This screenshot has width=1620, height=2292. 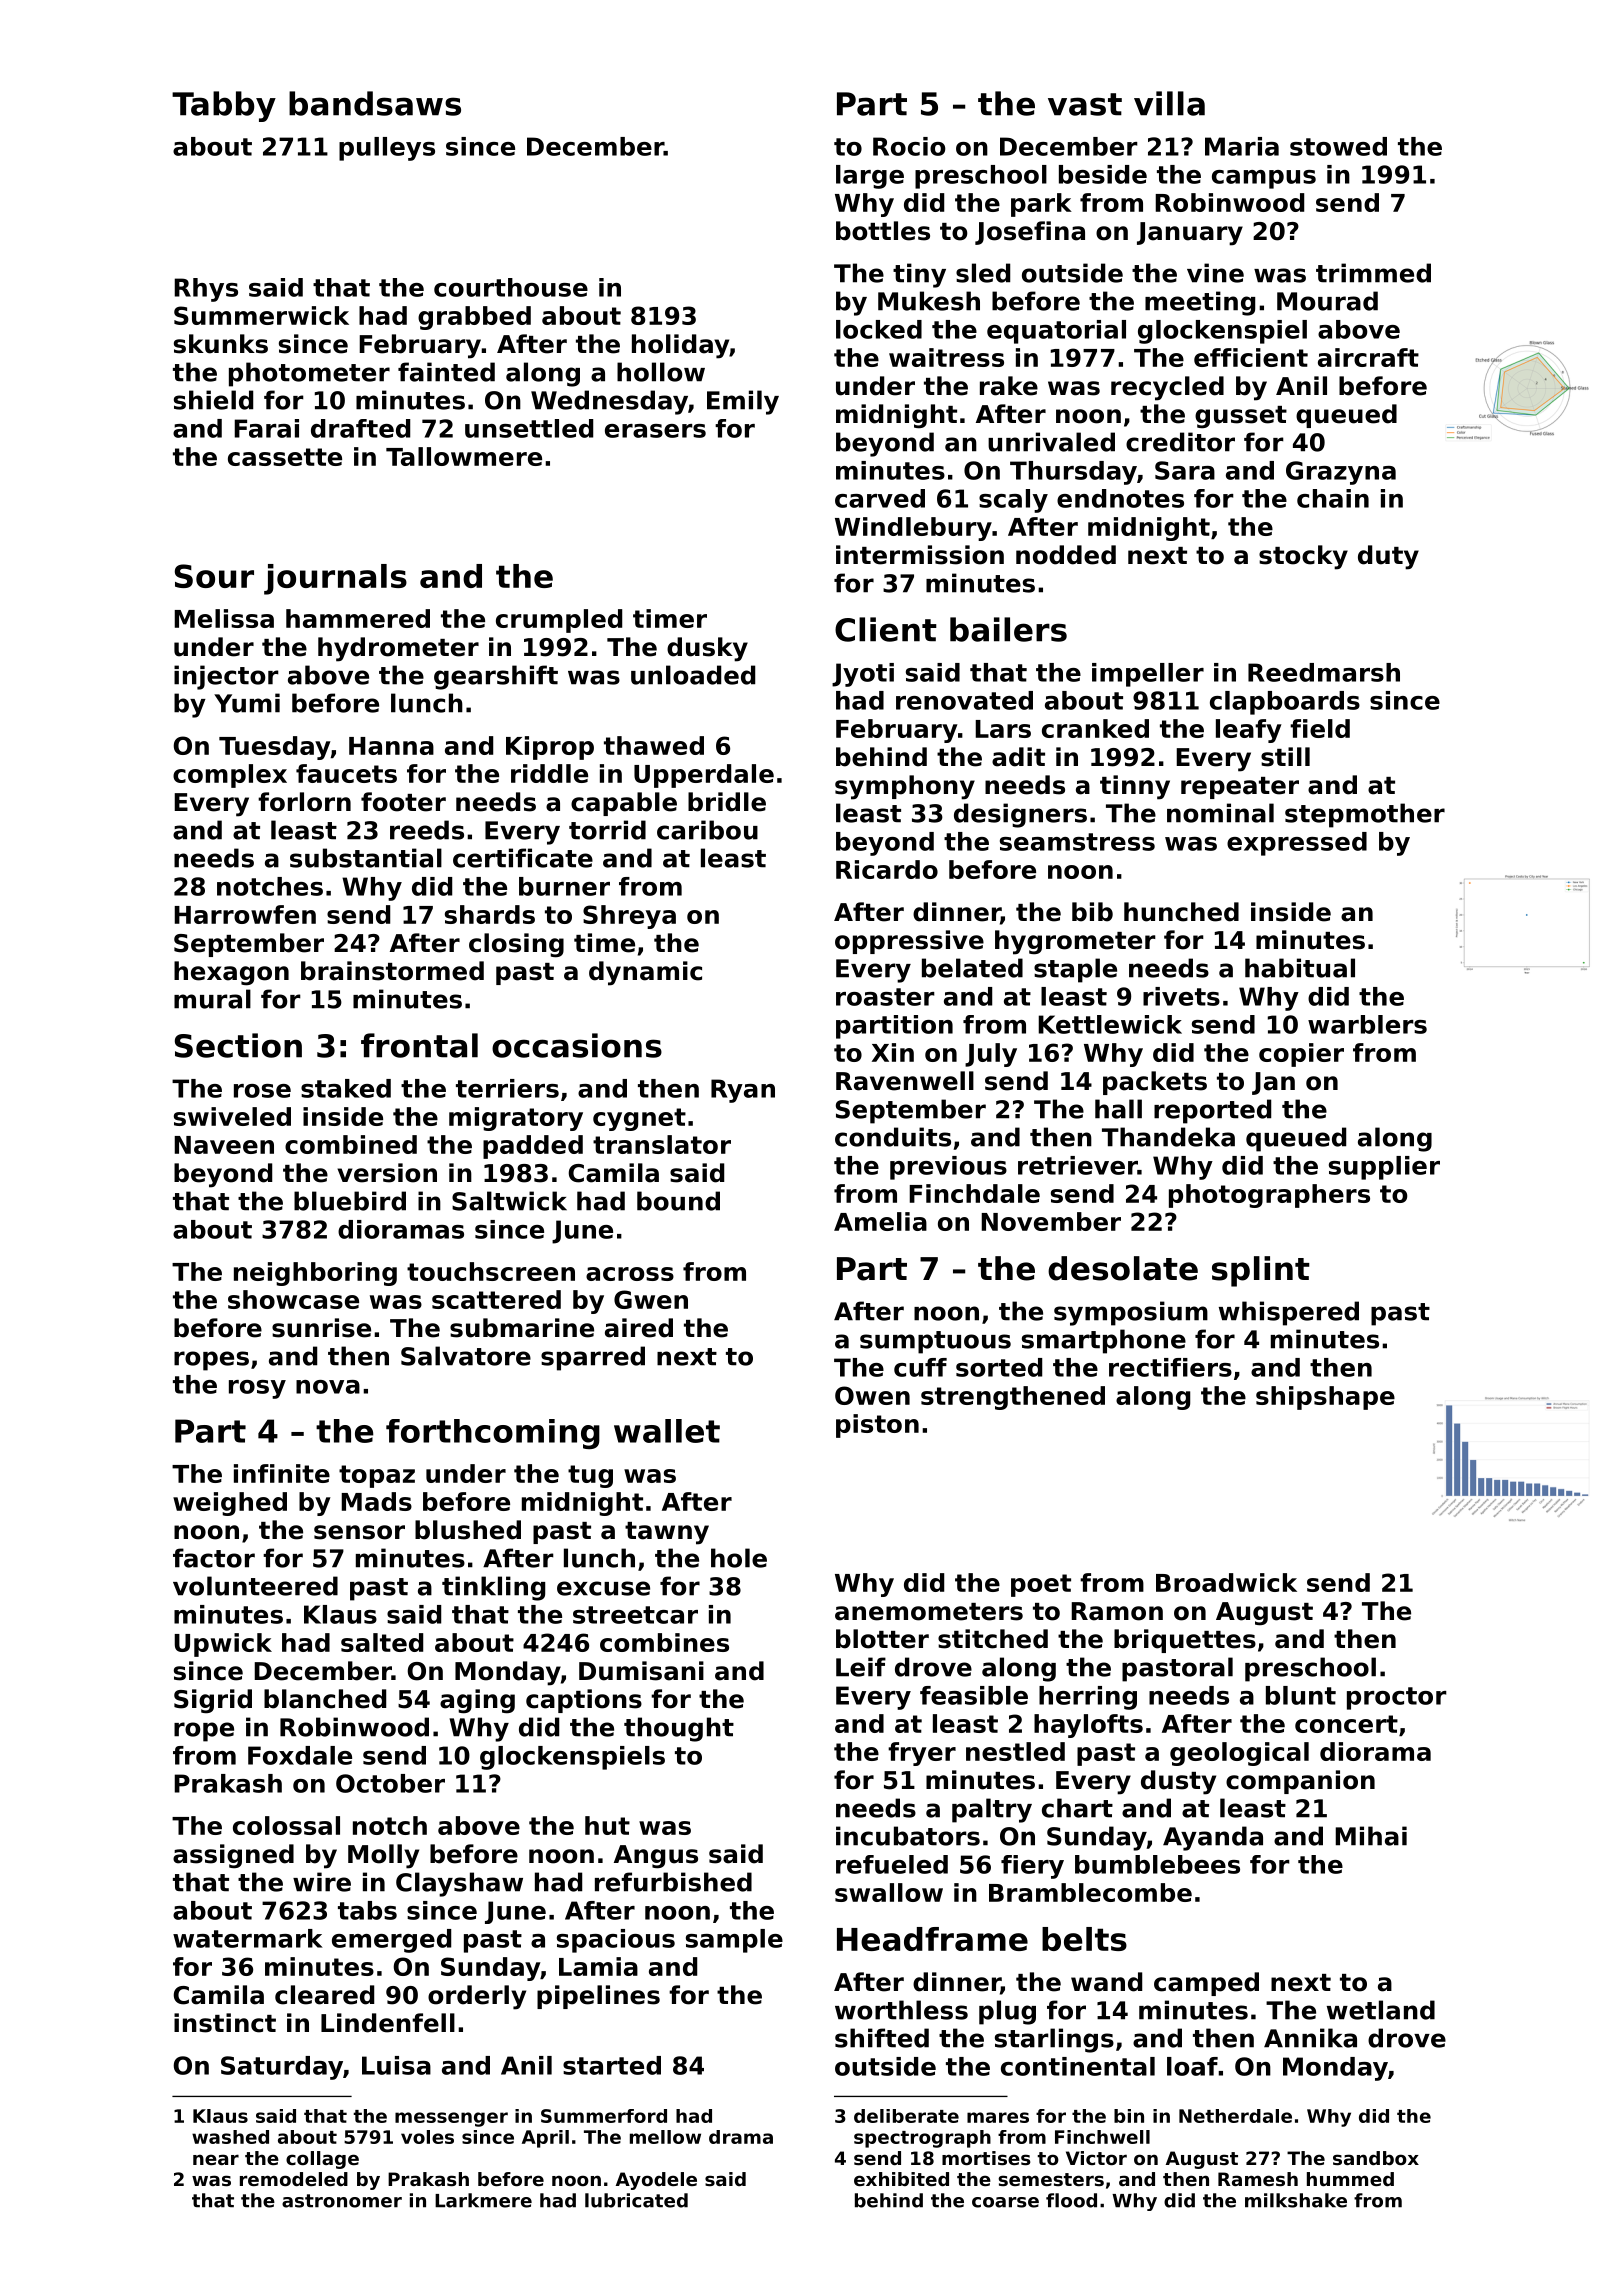 What do you see at coordinates (1085, 104) in the screenshot?
I see `vast` at bounding box center [1085, 104].
